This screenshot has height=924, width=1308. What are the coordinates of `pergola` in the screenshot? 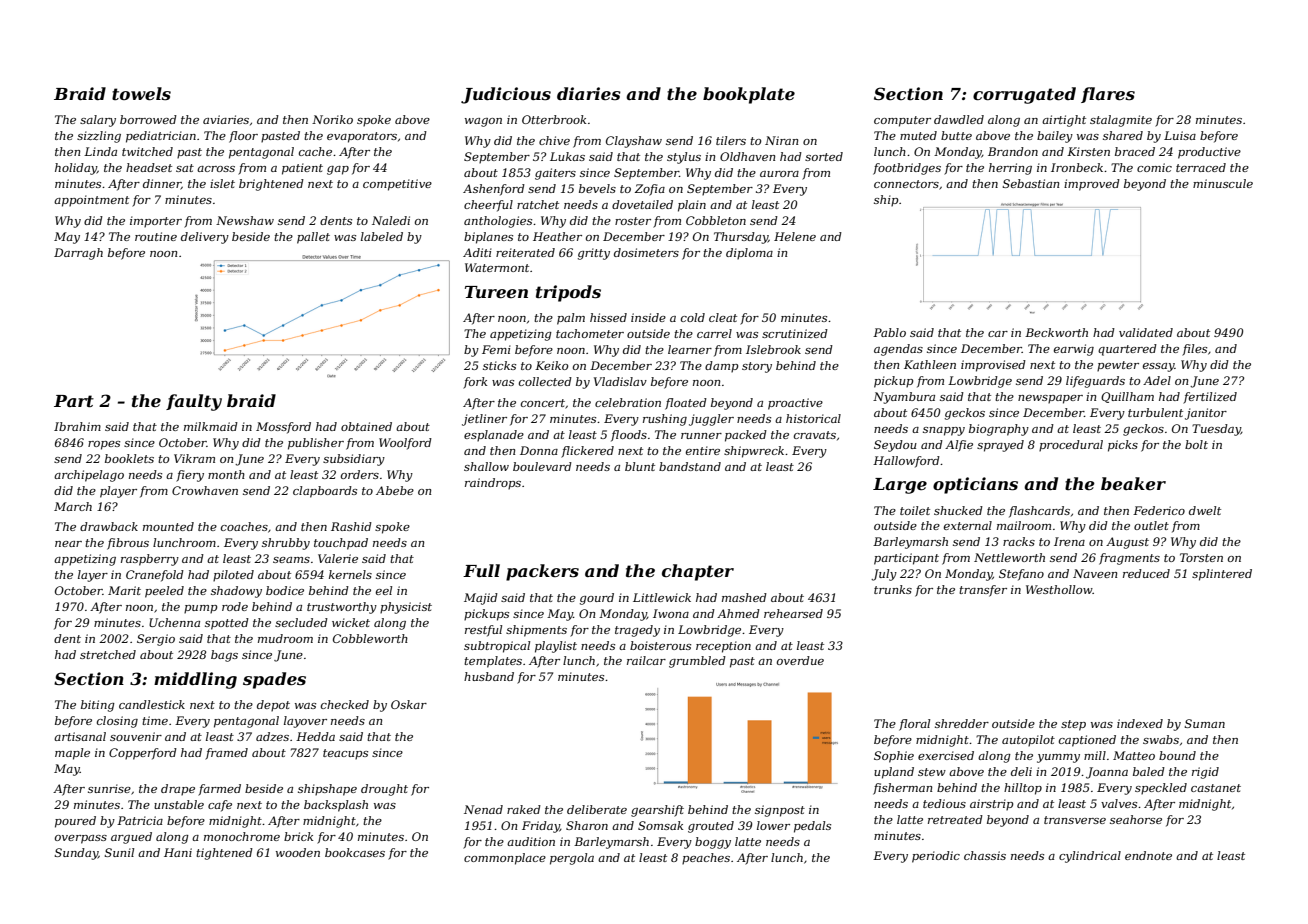 It's located at (572, 859).
